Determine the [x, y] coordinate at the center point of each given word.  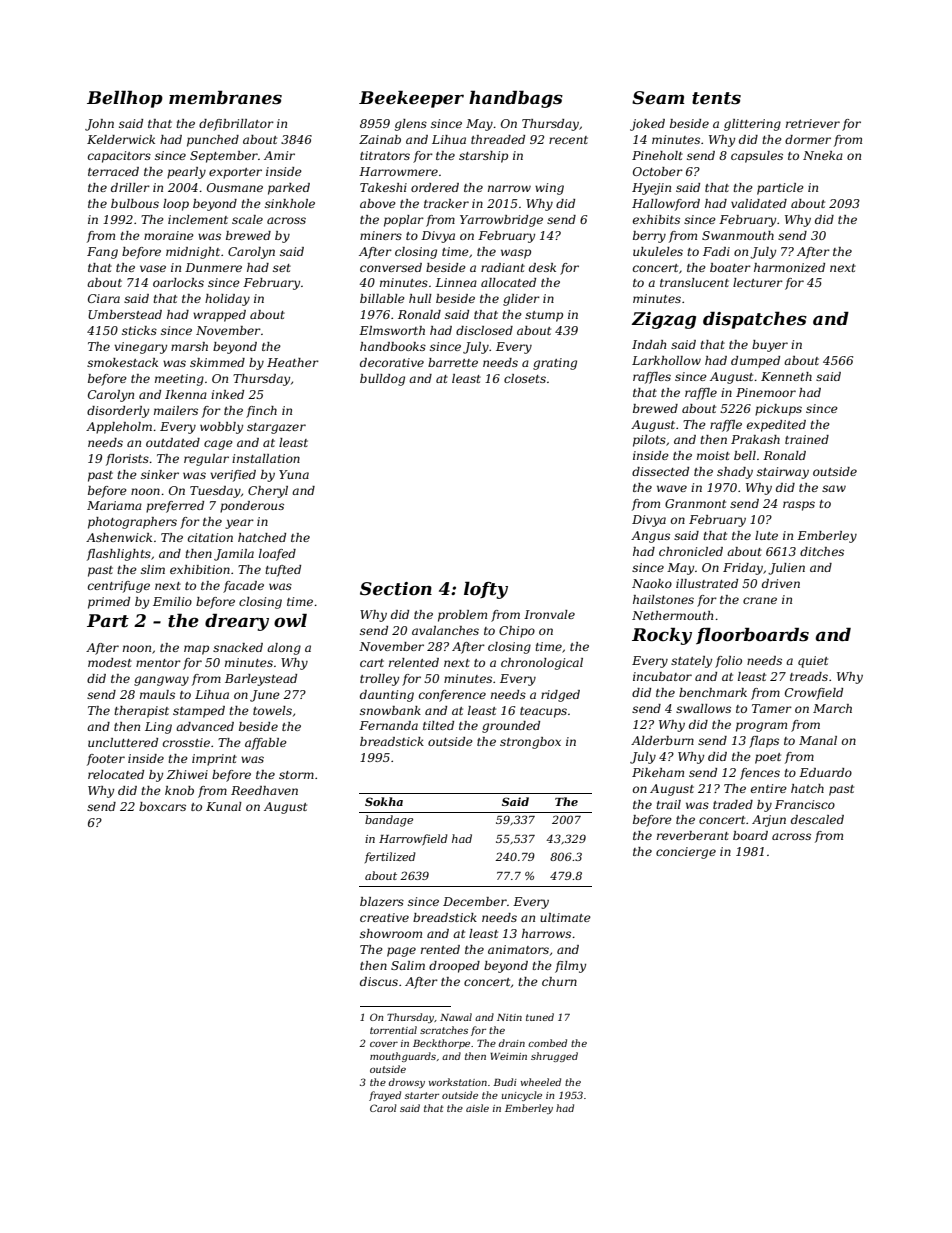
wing [549, 189]
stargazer [276, 428]
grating [555, 364]
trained [807, 439]
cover [384, 1044]
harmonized [789, 267]
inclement [198, 219]
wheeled [541, 1082]
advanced [205, 726]
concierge [686, 853]
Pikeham [658, 772]
